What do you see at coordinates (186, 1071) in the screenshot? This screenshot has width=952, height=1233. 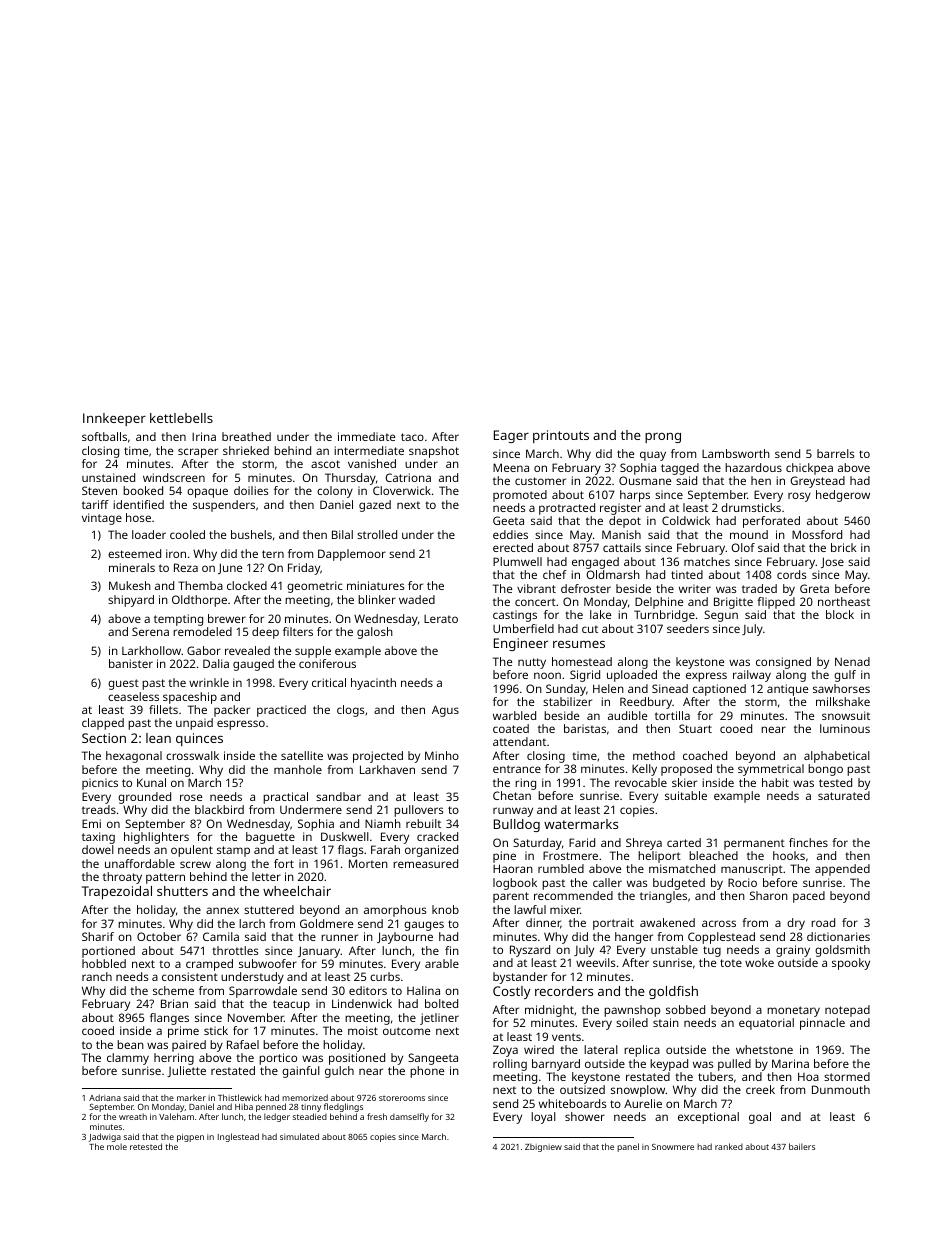 I see `Juliette` at bounding box center [186, 1071].
